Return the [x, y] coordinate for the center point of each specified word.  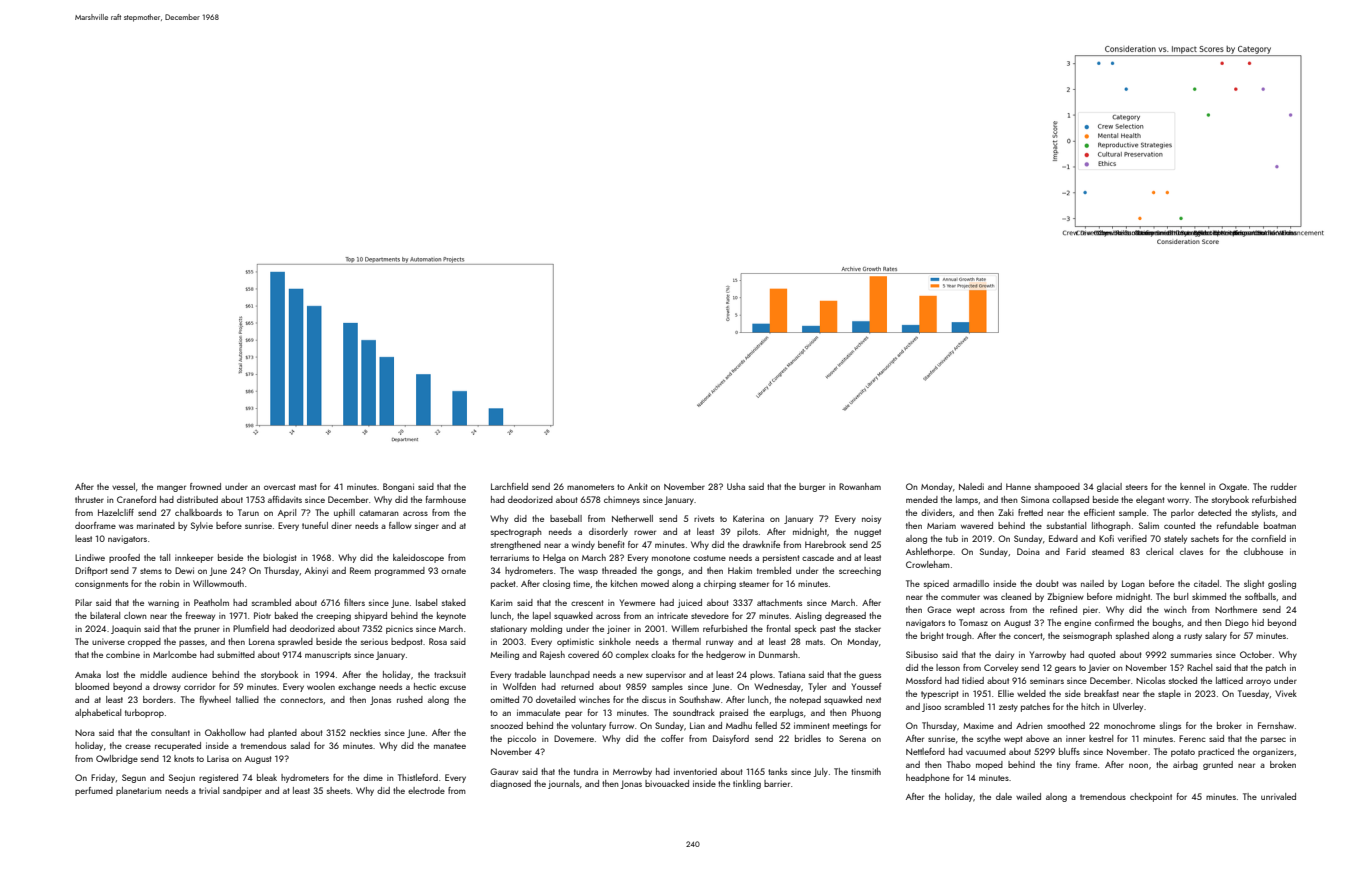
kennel [1192, 486]
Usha [736, 486]
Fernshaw [1276, 725]
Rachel [1199, 667]
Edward [1063, 538]
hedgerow [726, 655]
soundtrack [694, 712]
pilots [747, 532]
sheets [338, 790]
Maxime [978, 725]
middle [153, 674]
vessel [123, 486]
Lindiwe [90, 557]
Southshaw [699, 699]
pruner [207, 630]
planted [282, 733]
